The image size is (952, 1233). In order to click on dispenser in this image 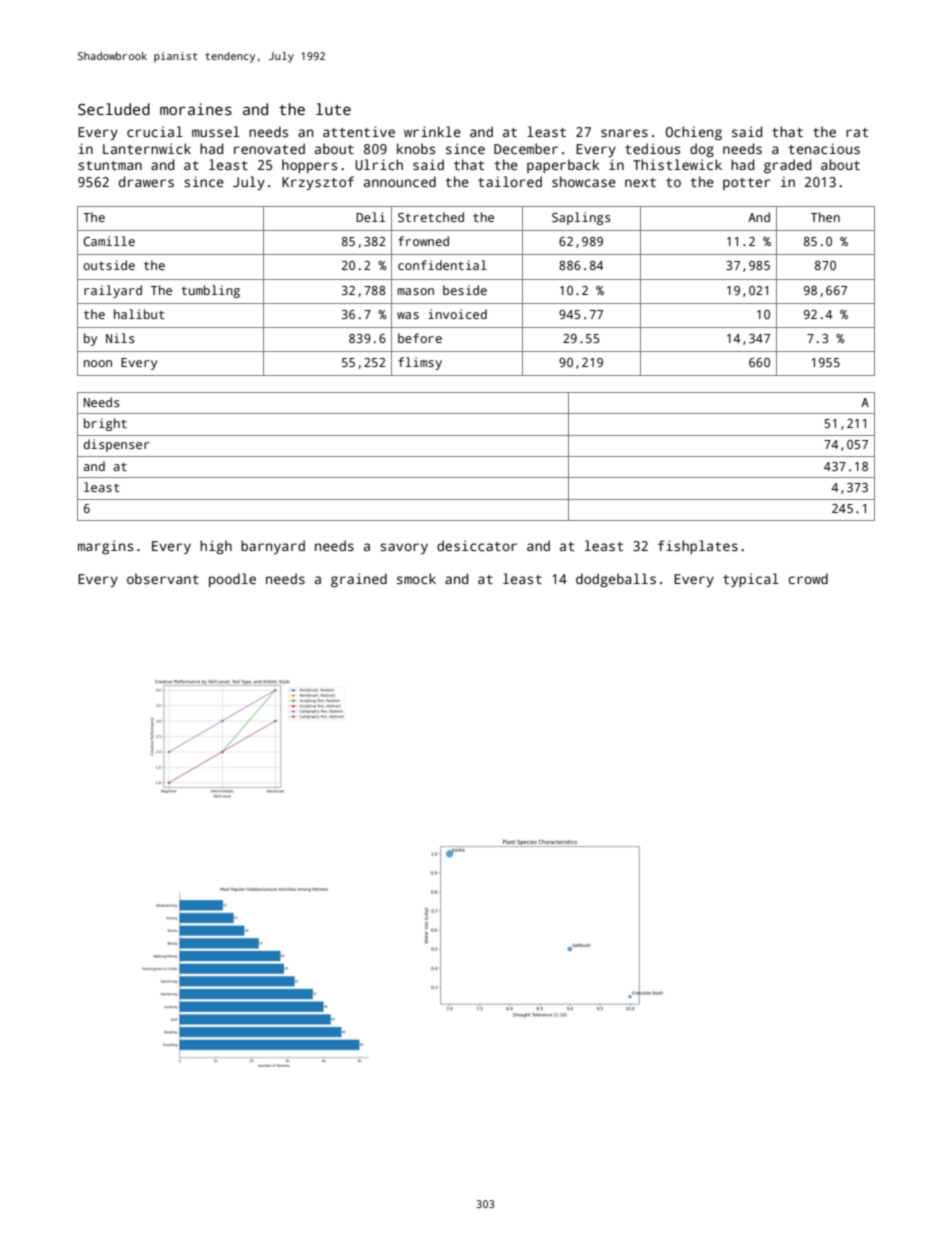, I will do `click(117, 445)`.
